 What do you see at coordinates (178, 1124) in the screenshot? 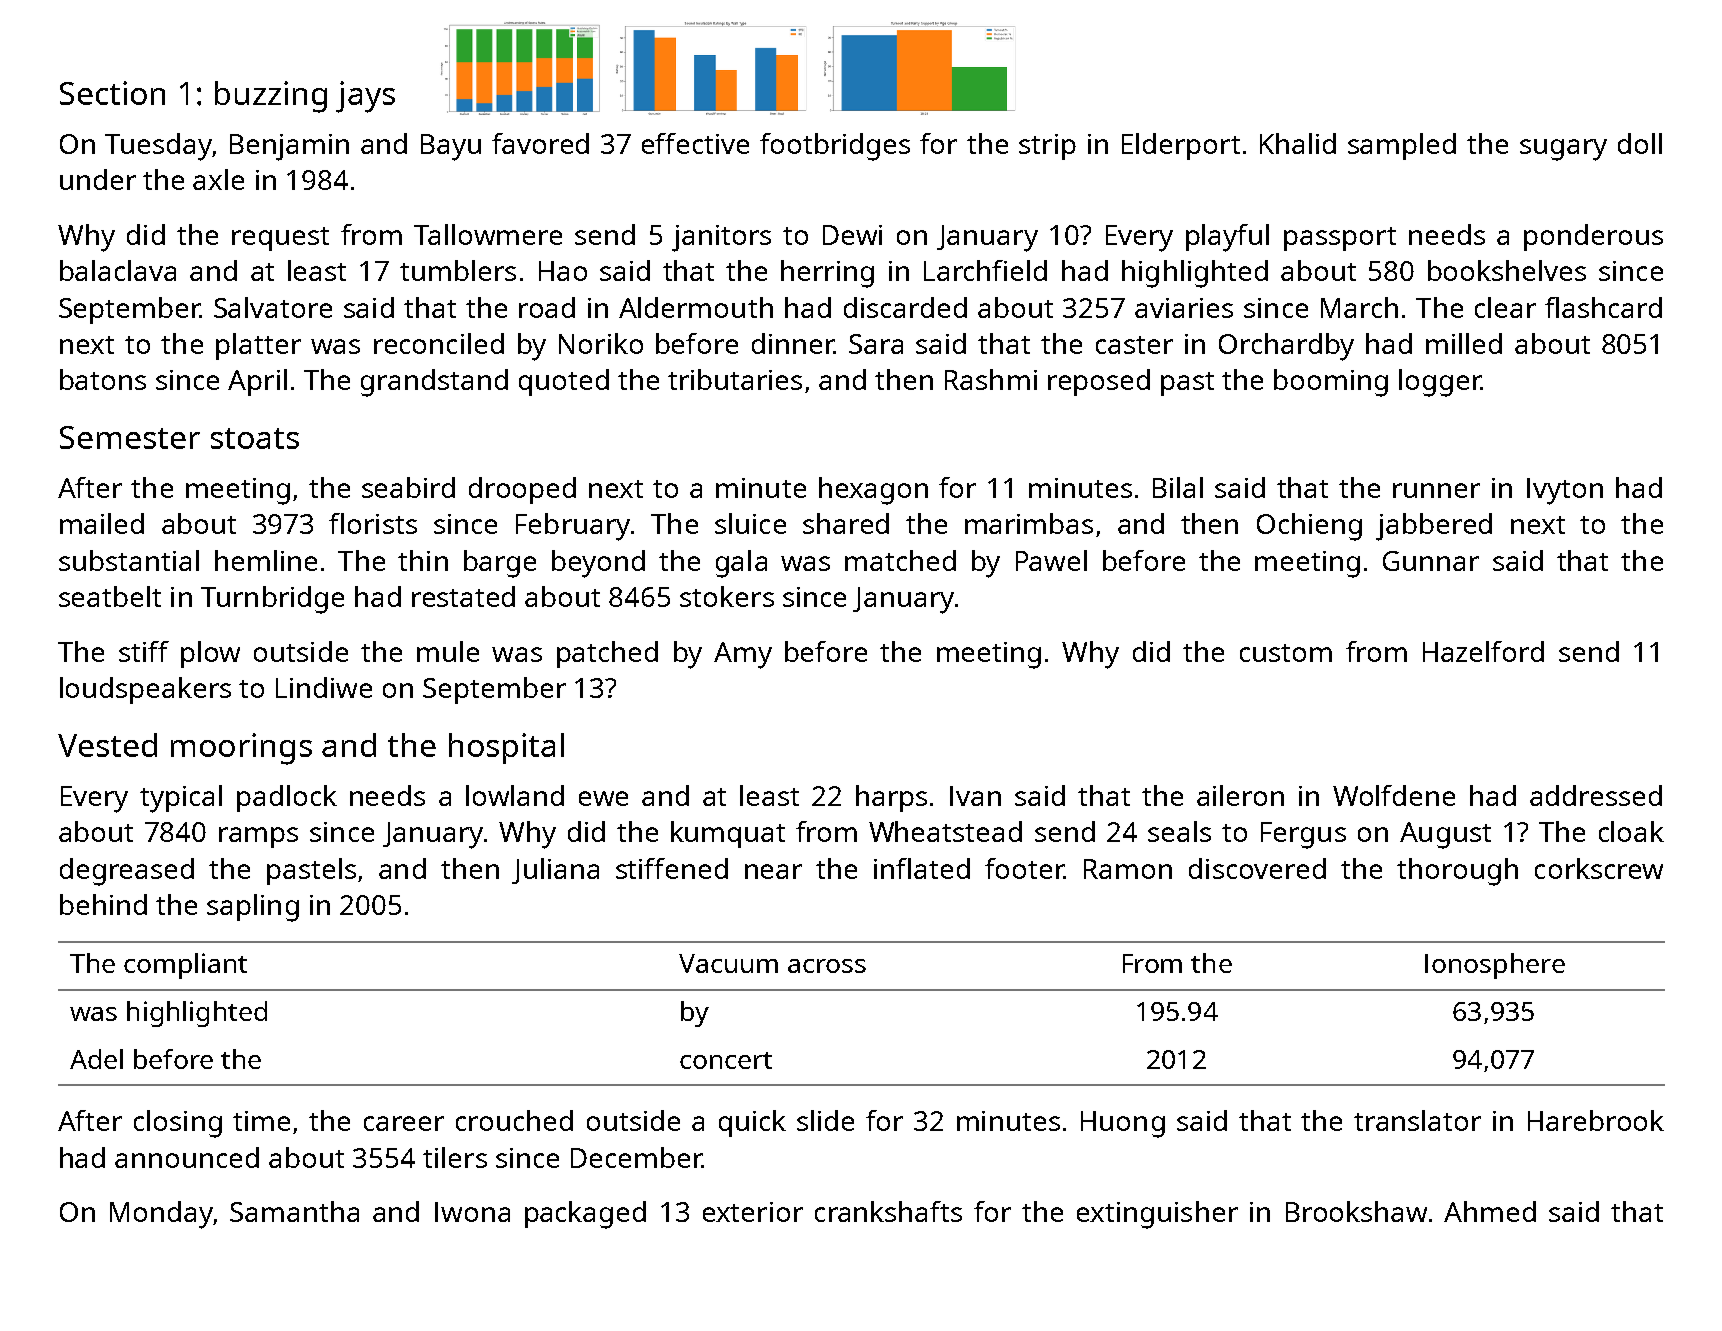
I see `closing` at bounding box center [178, 1124].
